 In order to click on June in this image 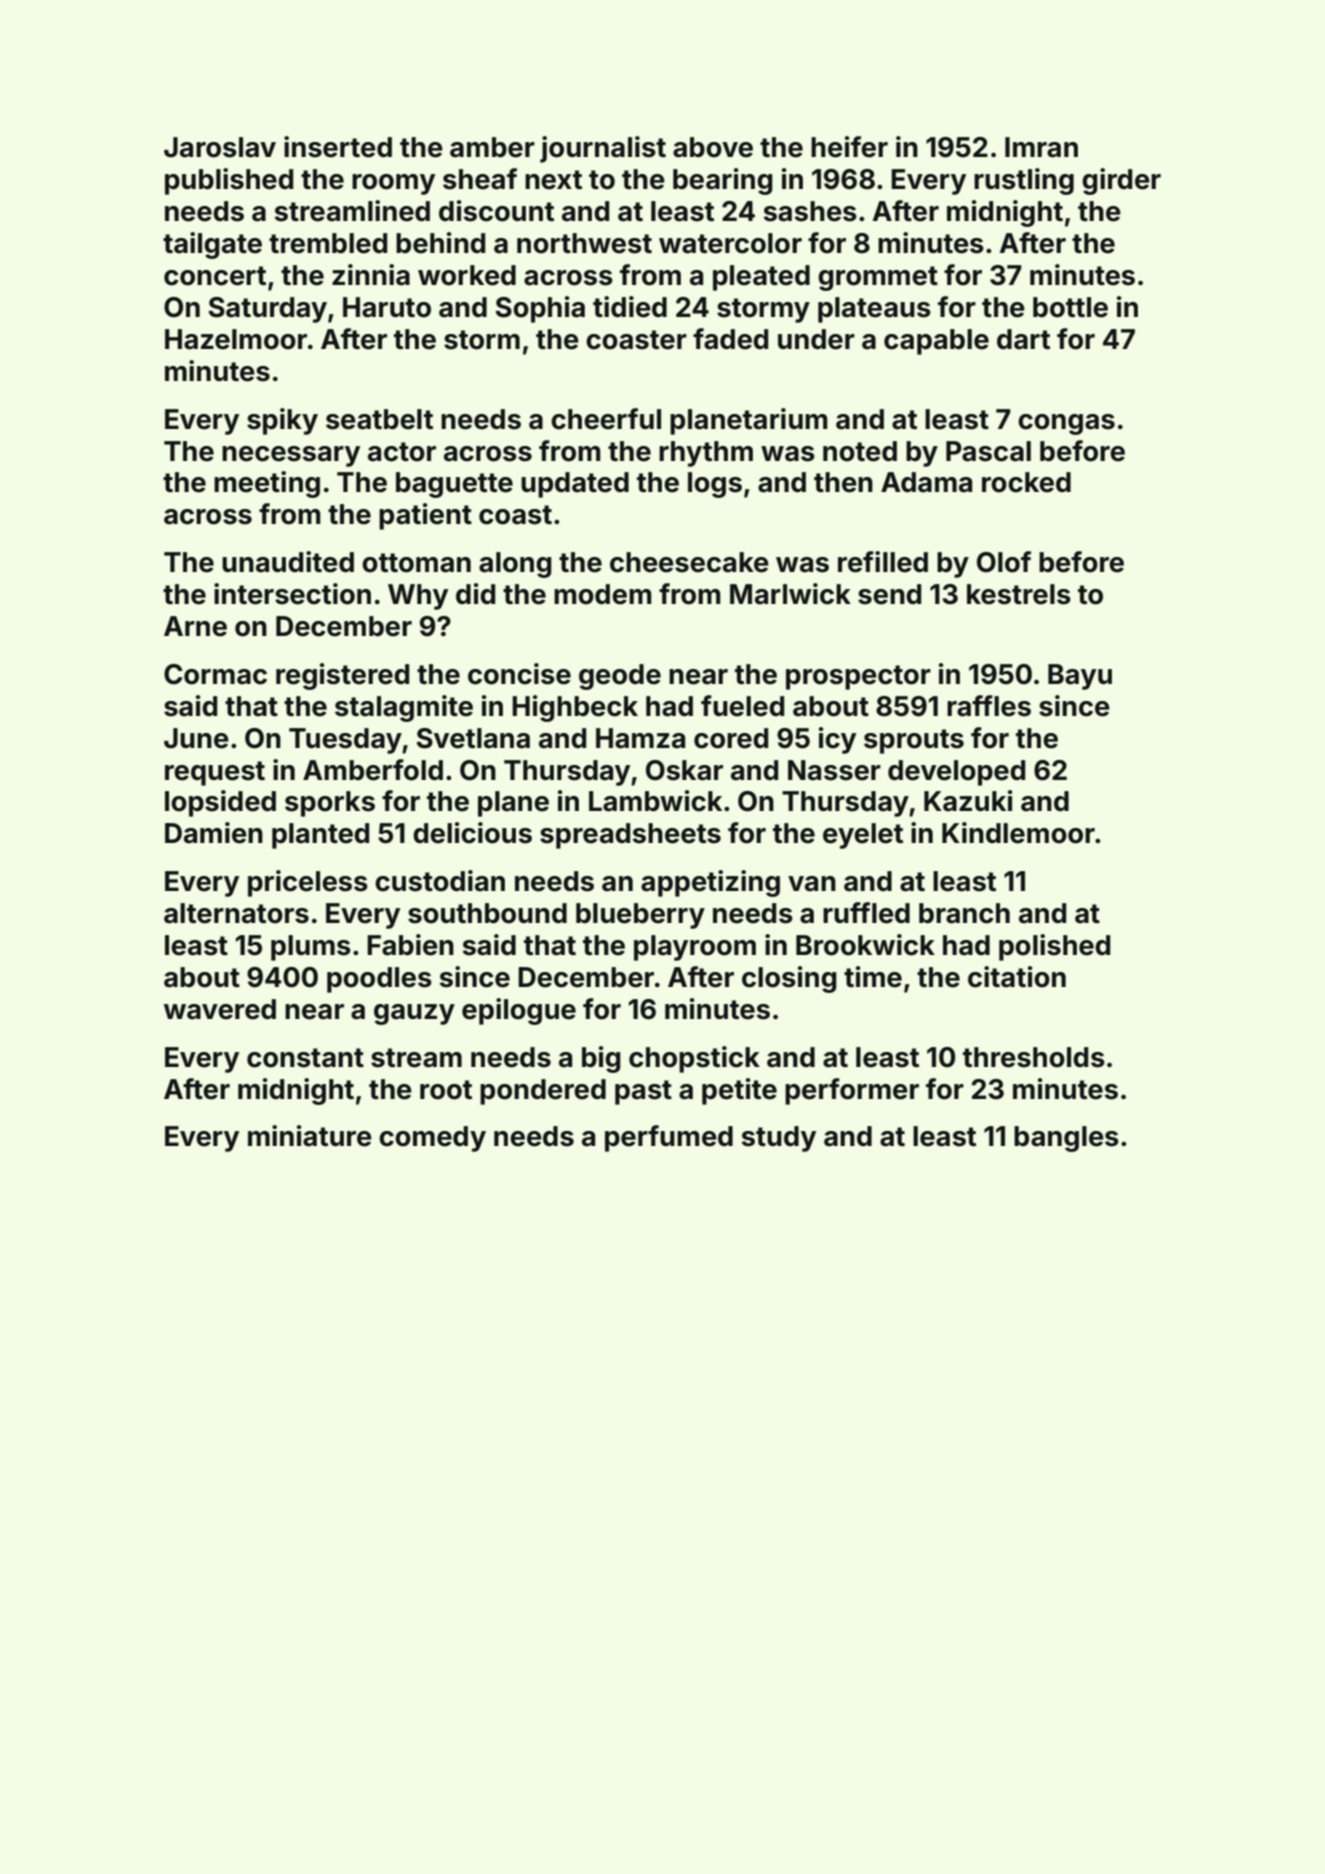, I will do `click(196, 738)`.
